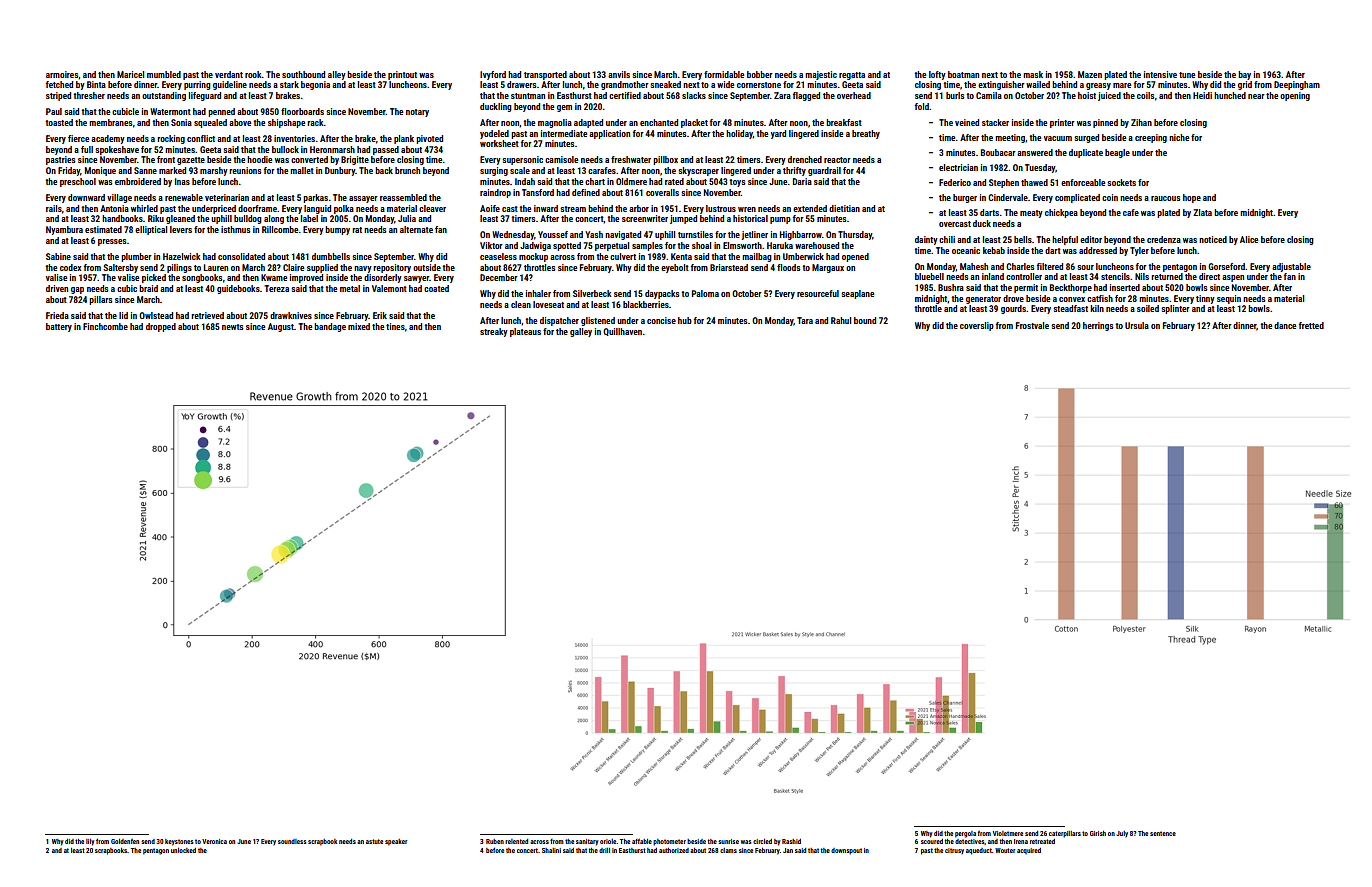 The image size is (1372, 887). I want to click on opening, so click(1295, 96).
